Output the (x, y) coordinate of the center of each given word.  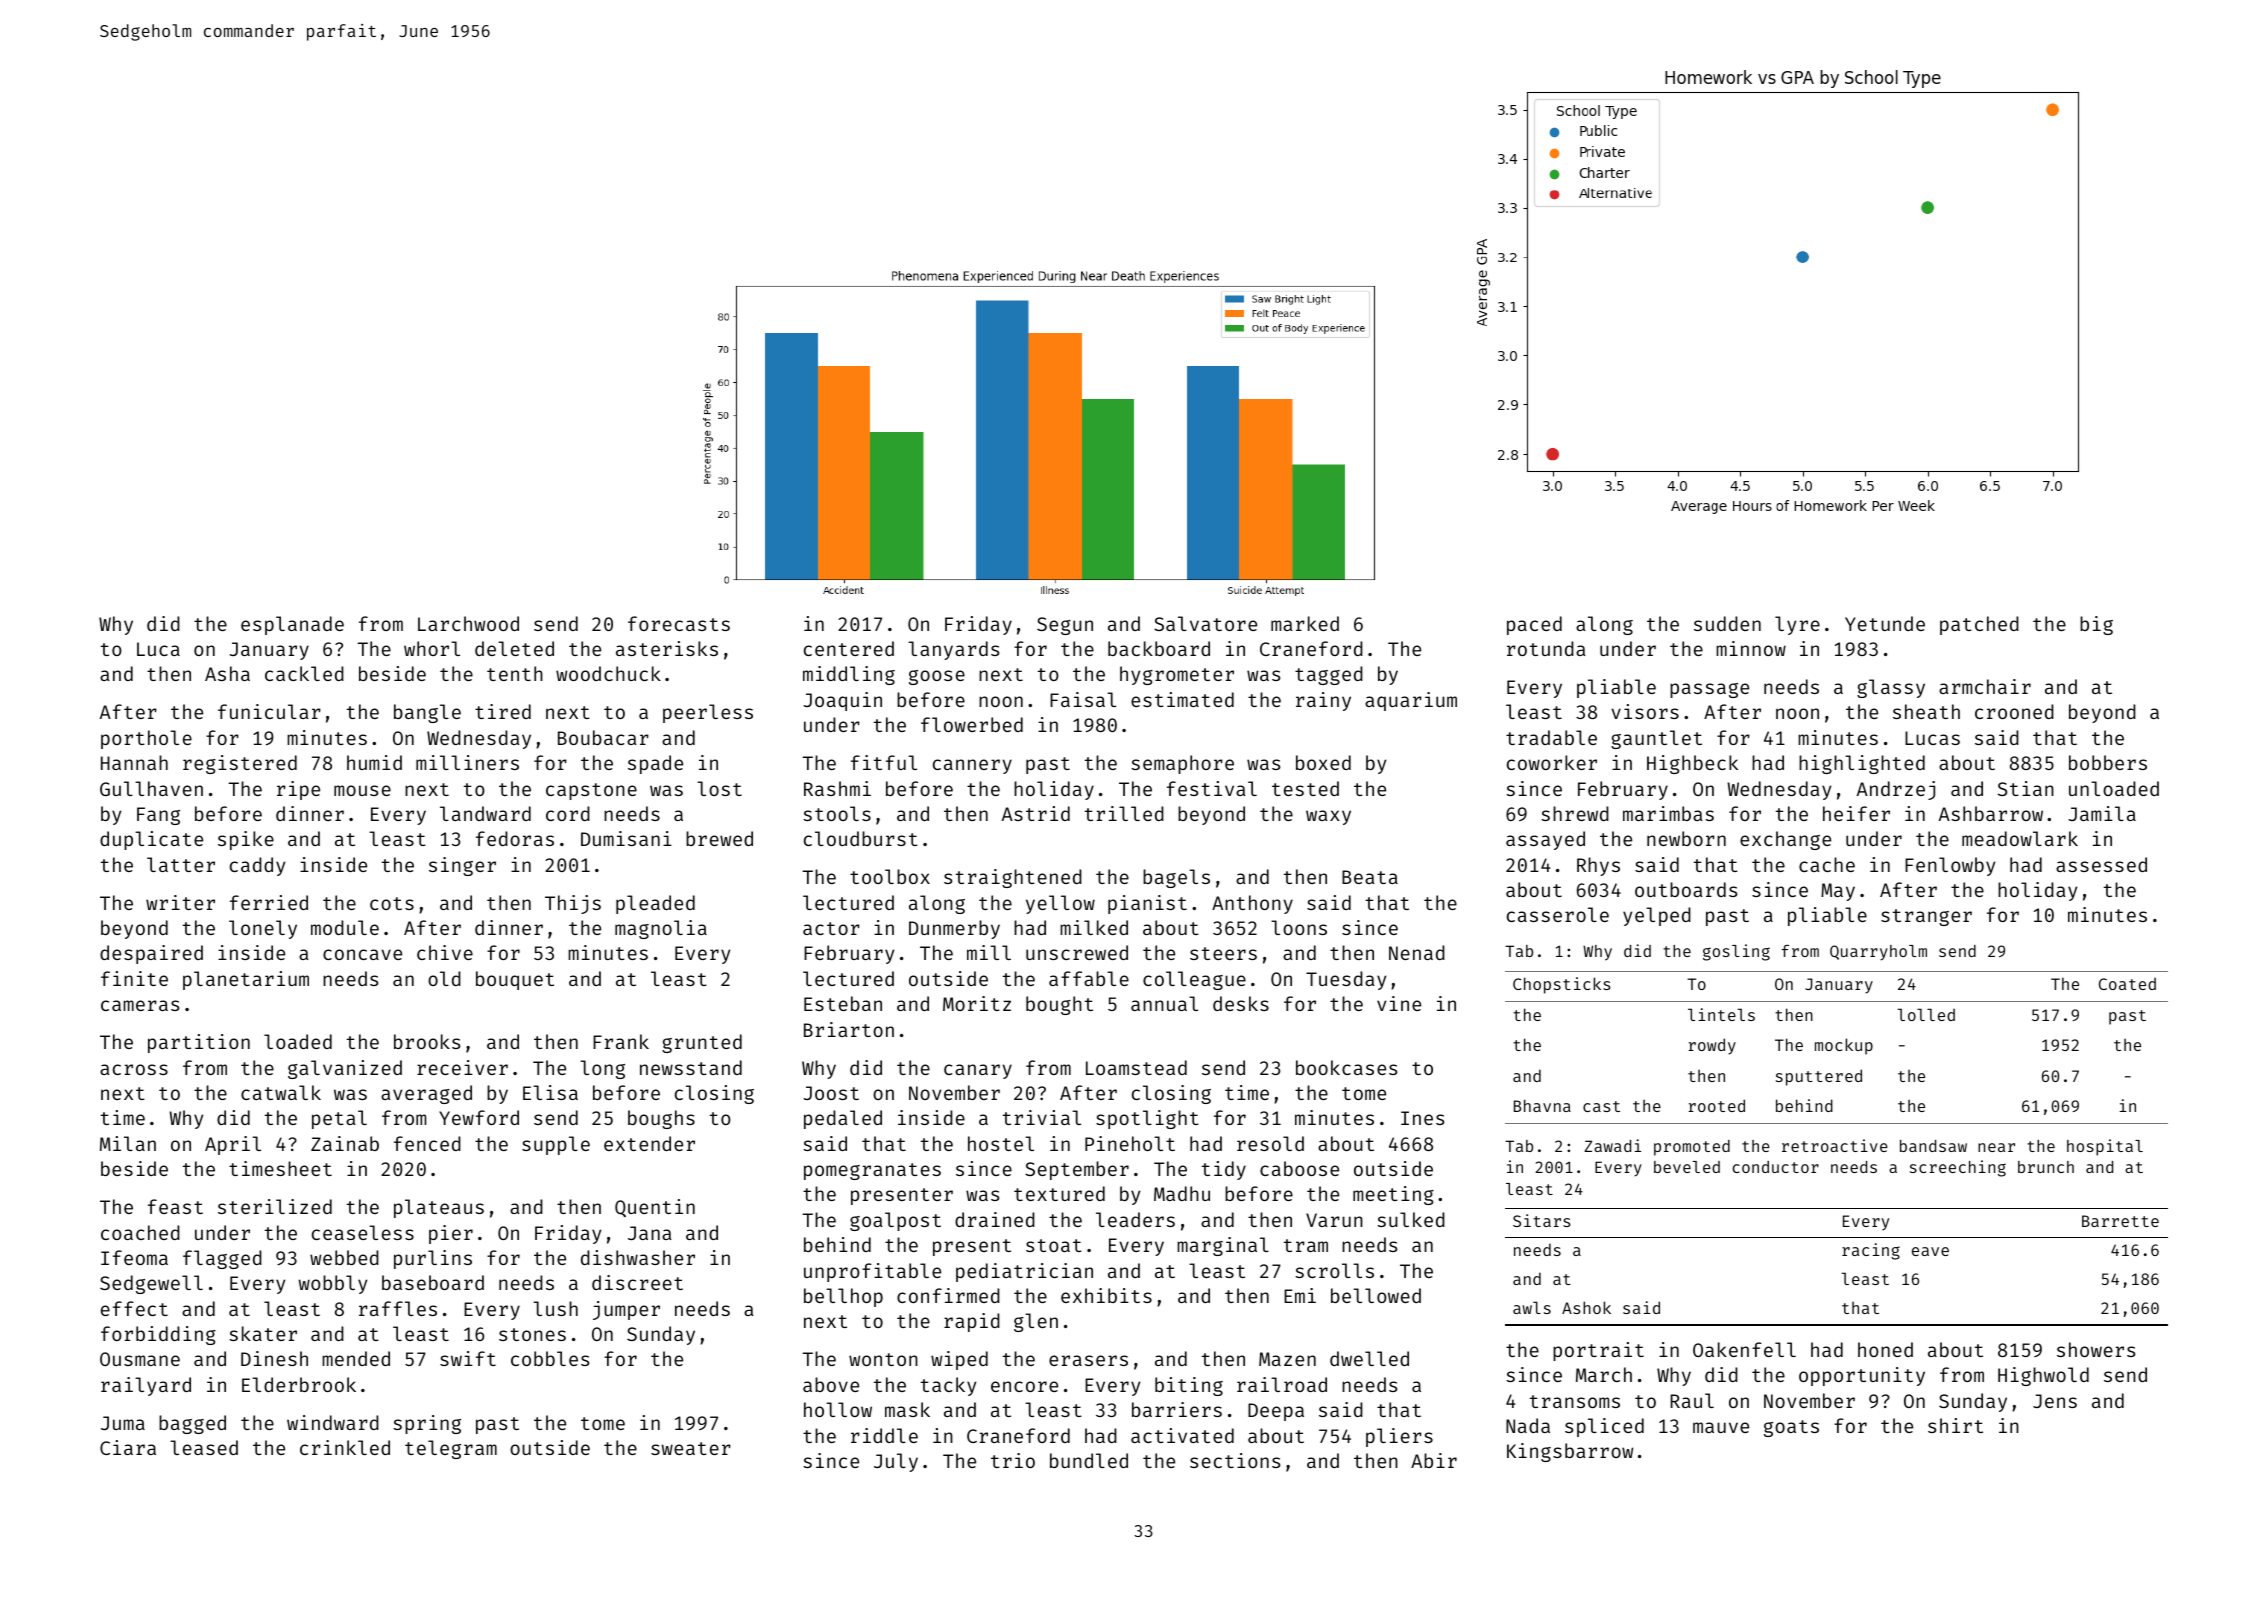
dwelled (1369, 1358)
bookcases (1346, 1067)
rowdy (1712, 1046)
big (2096, 625)
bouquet (515, 980)
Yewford (479, 1117)
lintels (1721, 1014)
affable (1089, 978)
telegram (451, 1449)
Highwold (2043, 1376)
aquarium (1411, 701)
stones (532, 1334)
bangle (427, 713)
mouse (362, 790)
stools (837, 813)
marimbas (1668, 813)
